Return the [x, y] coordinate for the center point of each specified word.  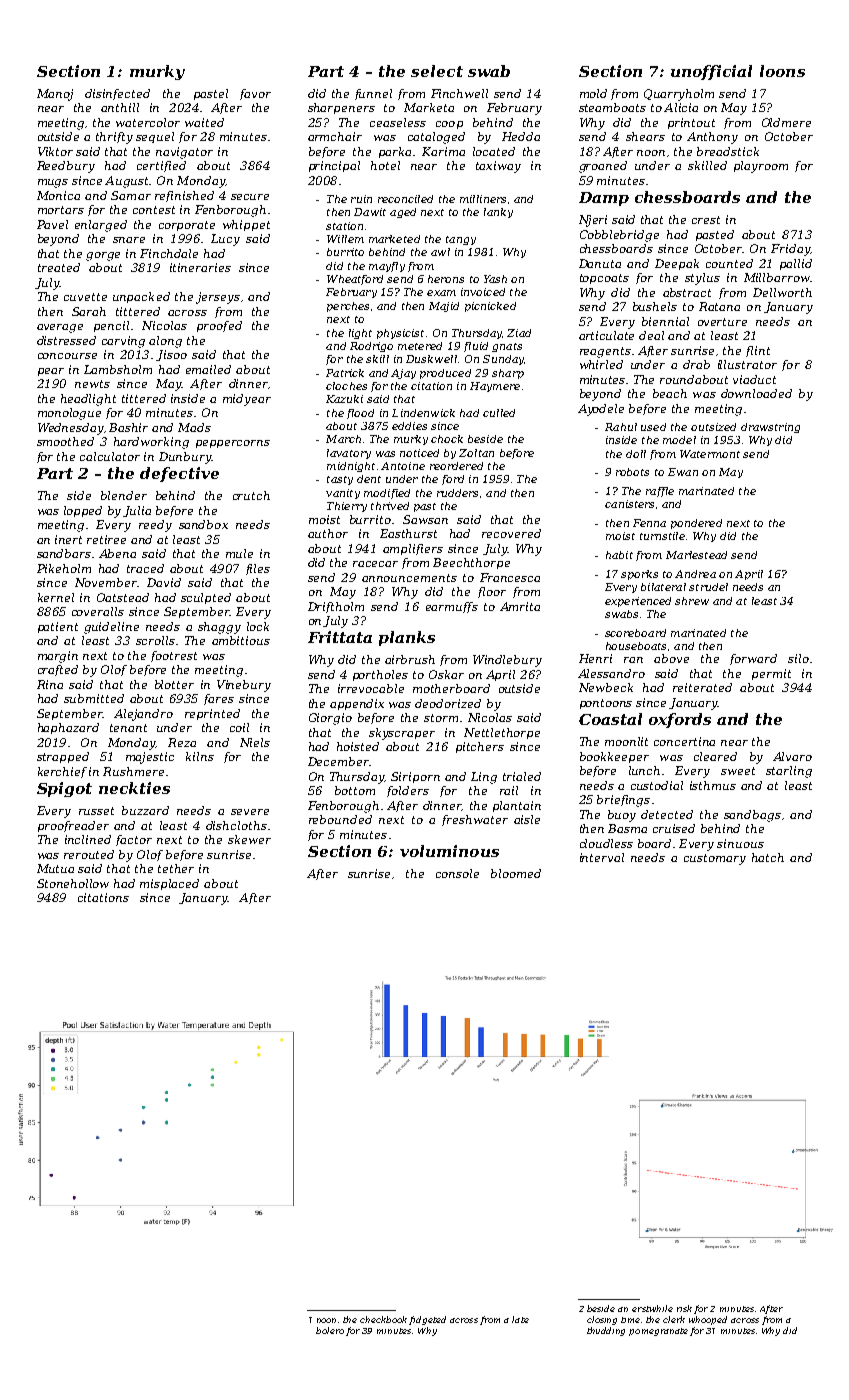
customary [715, 859]
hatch [768, 857]
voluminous [449, 851]
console [457, 873]
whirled [601, 364]
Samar [131, 195]
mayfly [387, 267]
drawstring [770, 428]
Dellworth [782, 292]
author [328, 533]
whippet [246, 225]
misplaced [169, 884]
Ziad [519, 333]
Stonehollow [73, 883]
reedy [155, 526]
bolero [330, 1330]
